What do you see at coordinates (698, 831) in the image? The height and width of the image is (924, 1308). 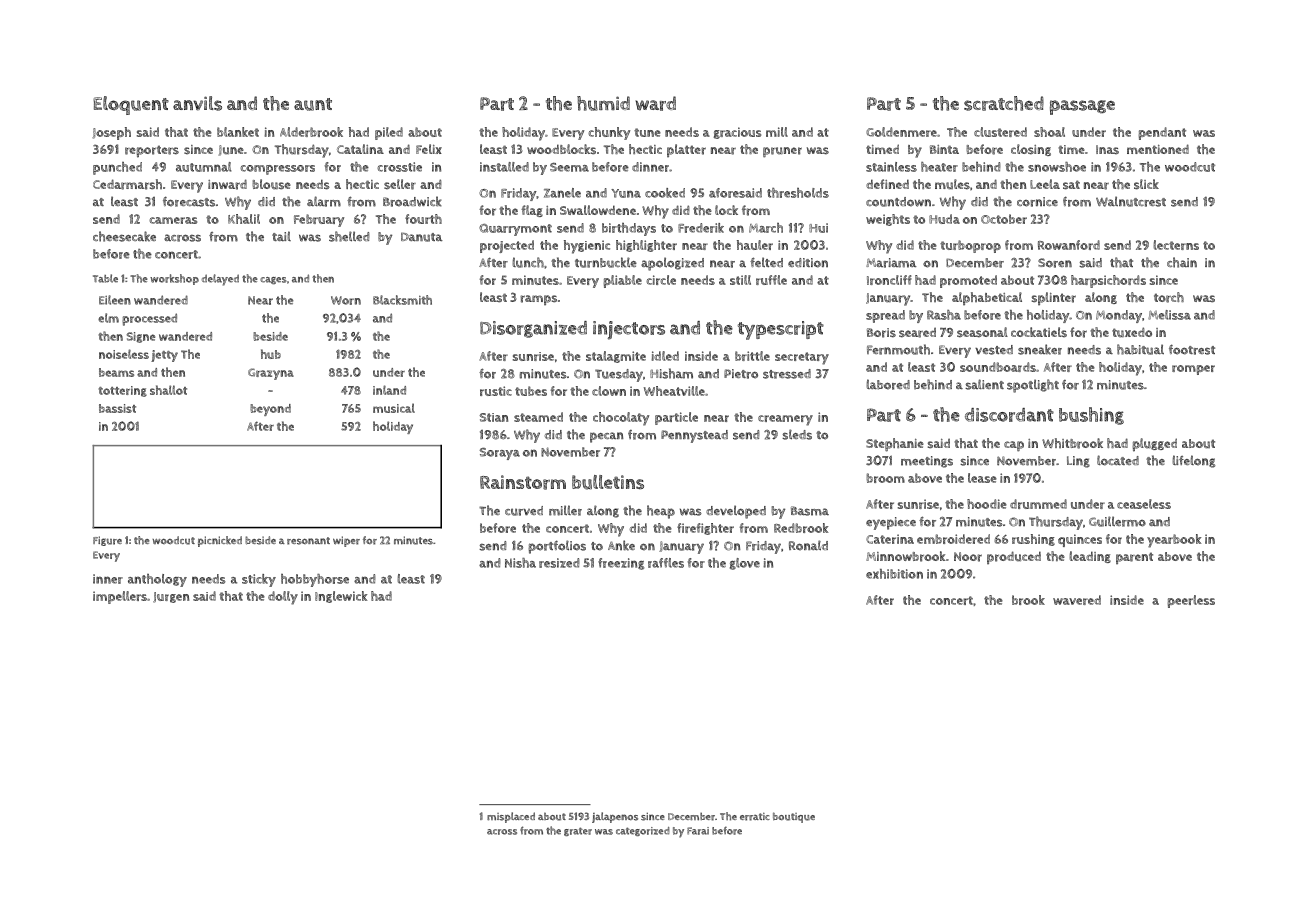 I see `Farai` at bounding box center [698, 831].
